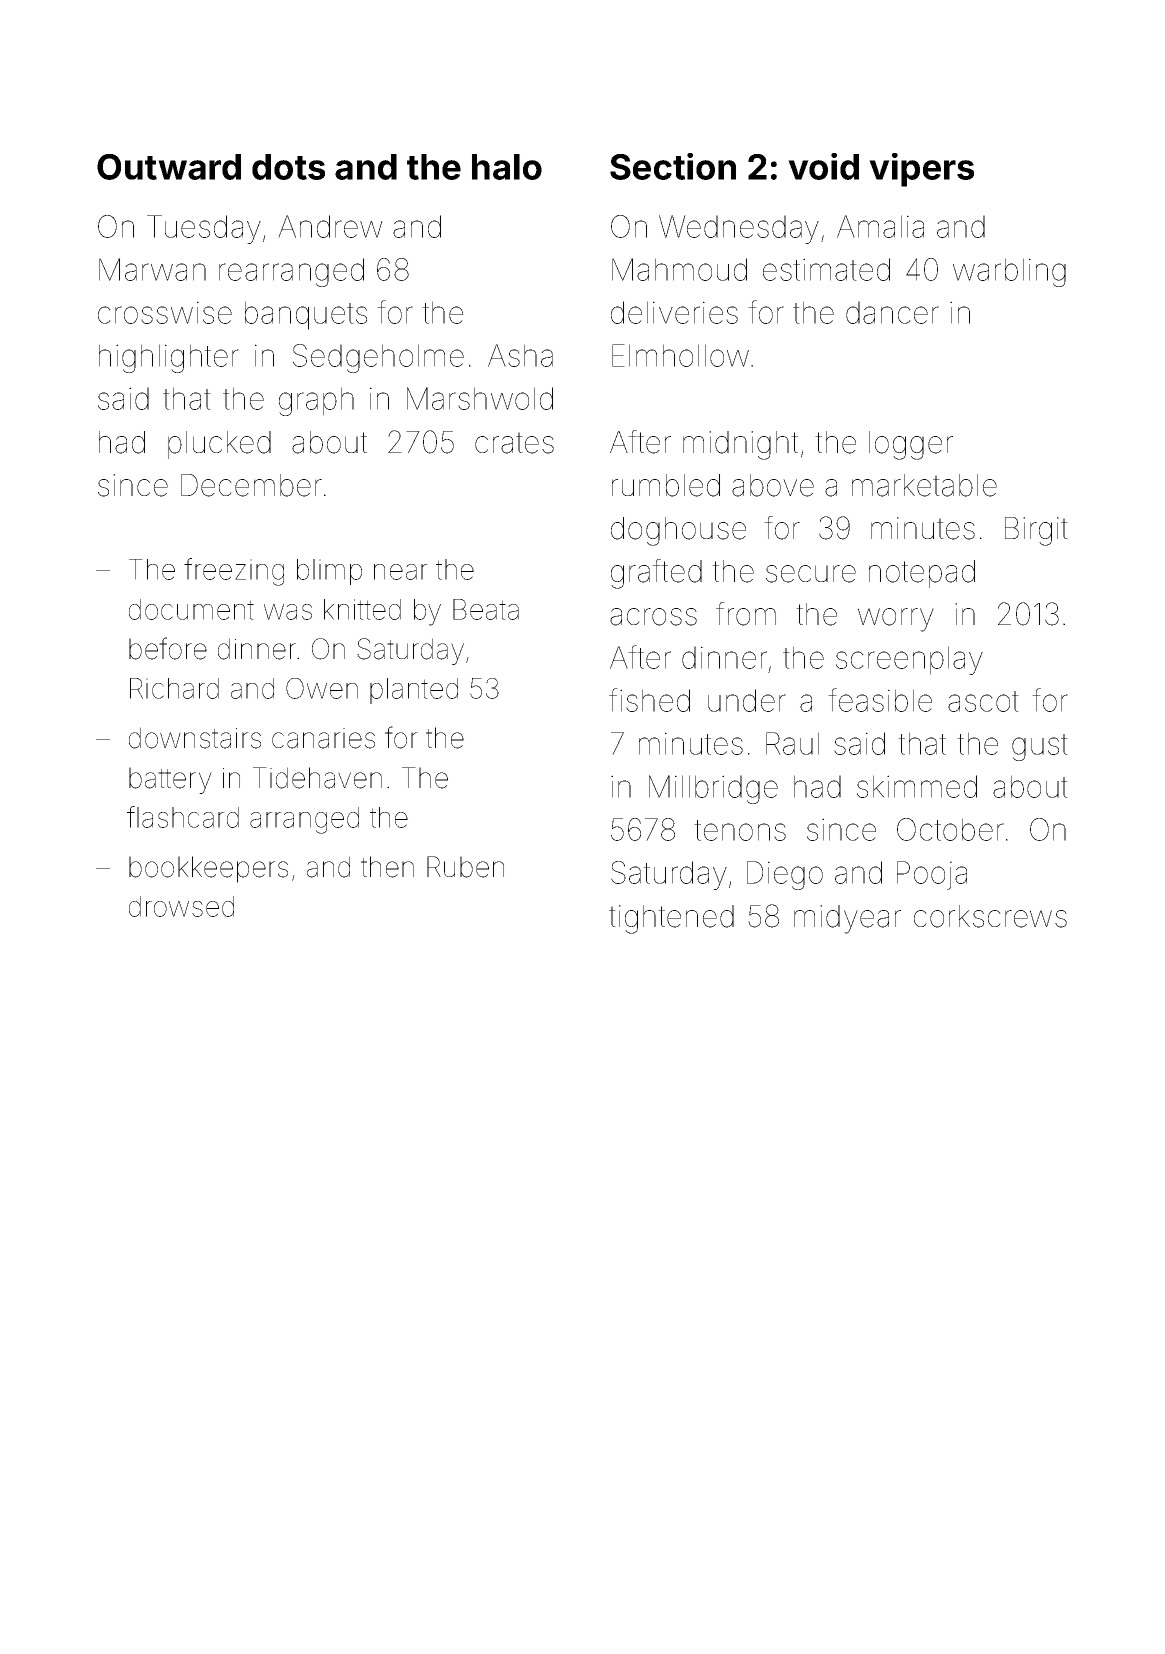 The height and width of the page is (1654, 1165). I want to click on freezing, so click(234, 572).
